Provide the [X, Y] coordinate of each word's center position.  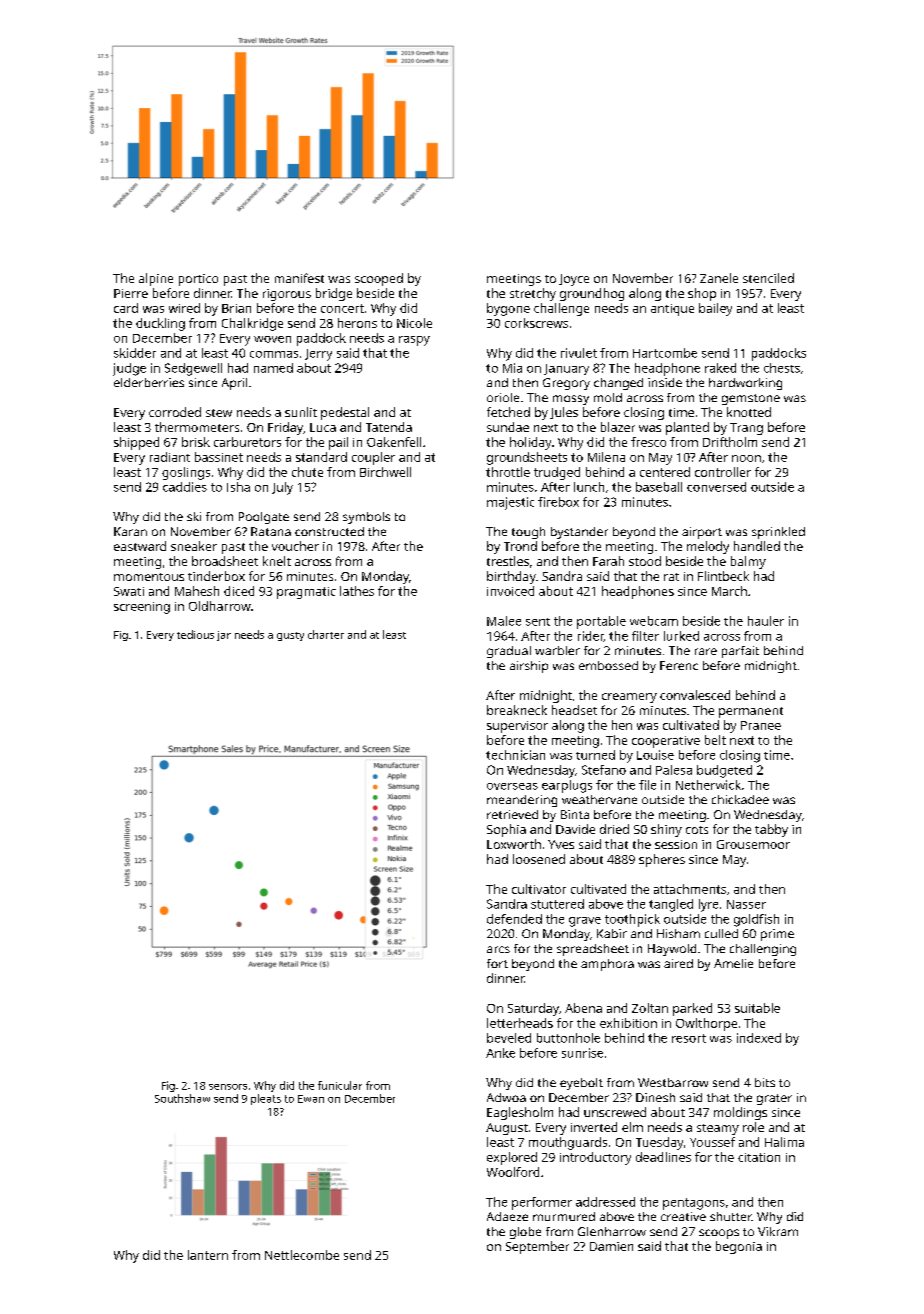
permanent [751, 712]
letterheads [520, 1023]
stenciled [768, 278]
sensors [228, 1087]
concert [342, 308]
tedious [195, 634]
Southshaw [182, 1098]
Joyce [574, 280]
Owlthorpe [706, 1024]
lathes [357, 591]
